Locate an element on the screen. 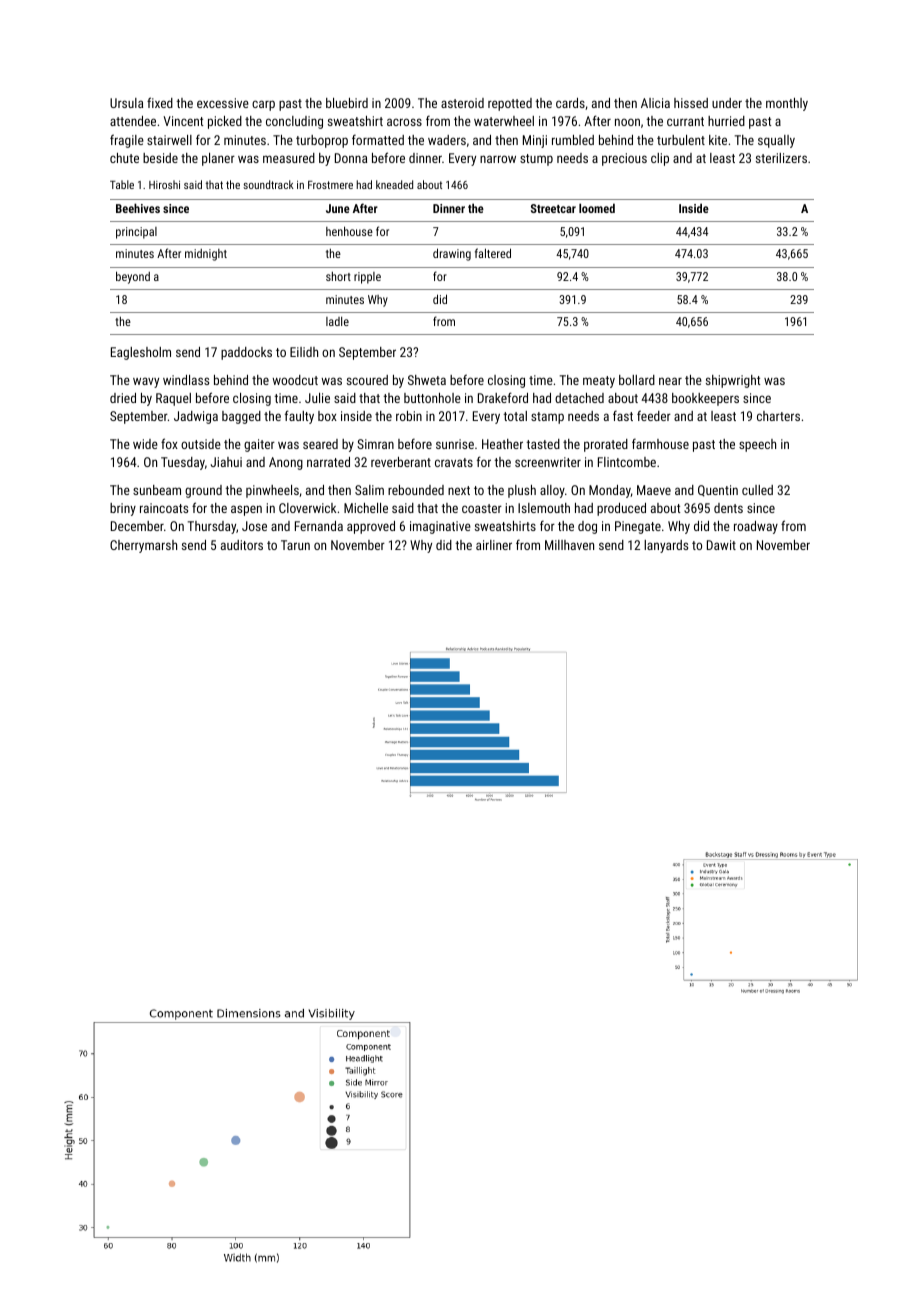 The height and width of the screenshot is (1308, 924). loomed is located at coordinates (597, 208).
